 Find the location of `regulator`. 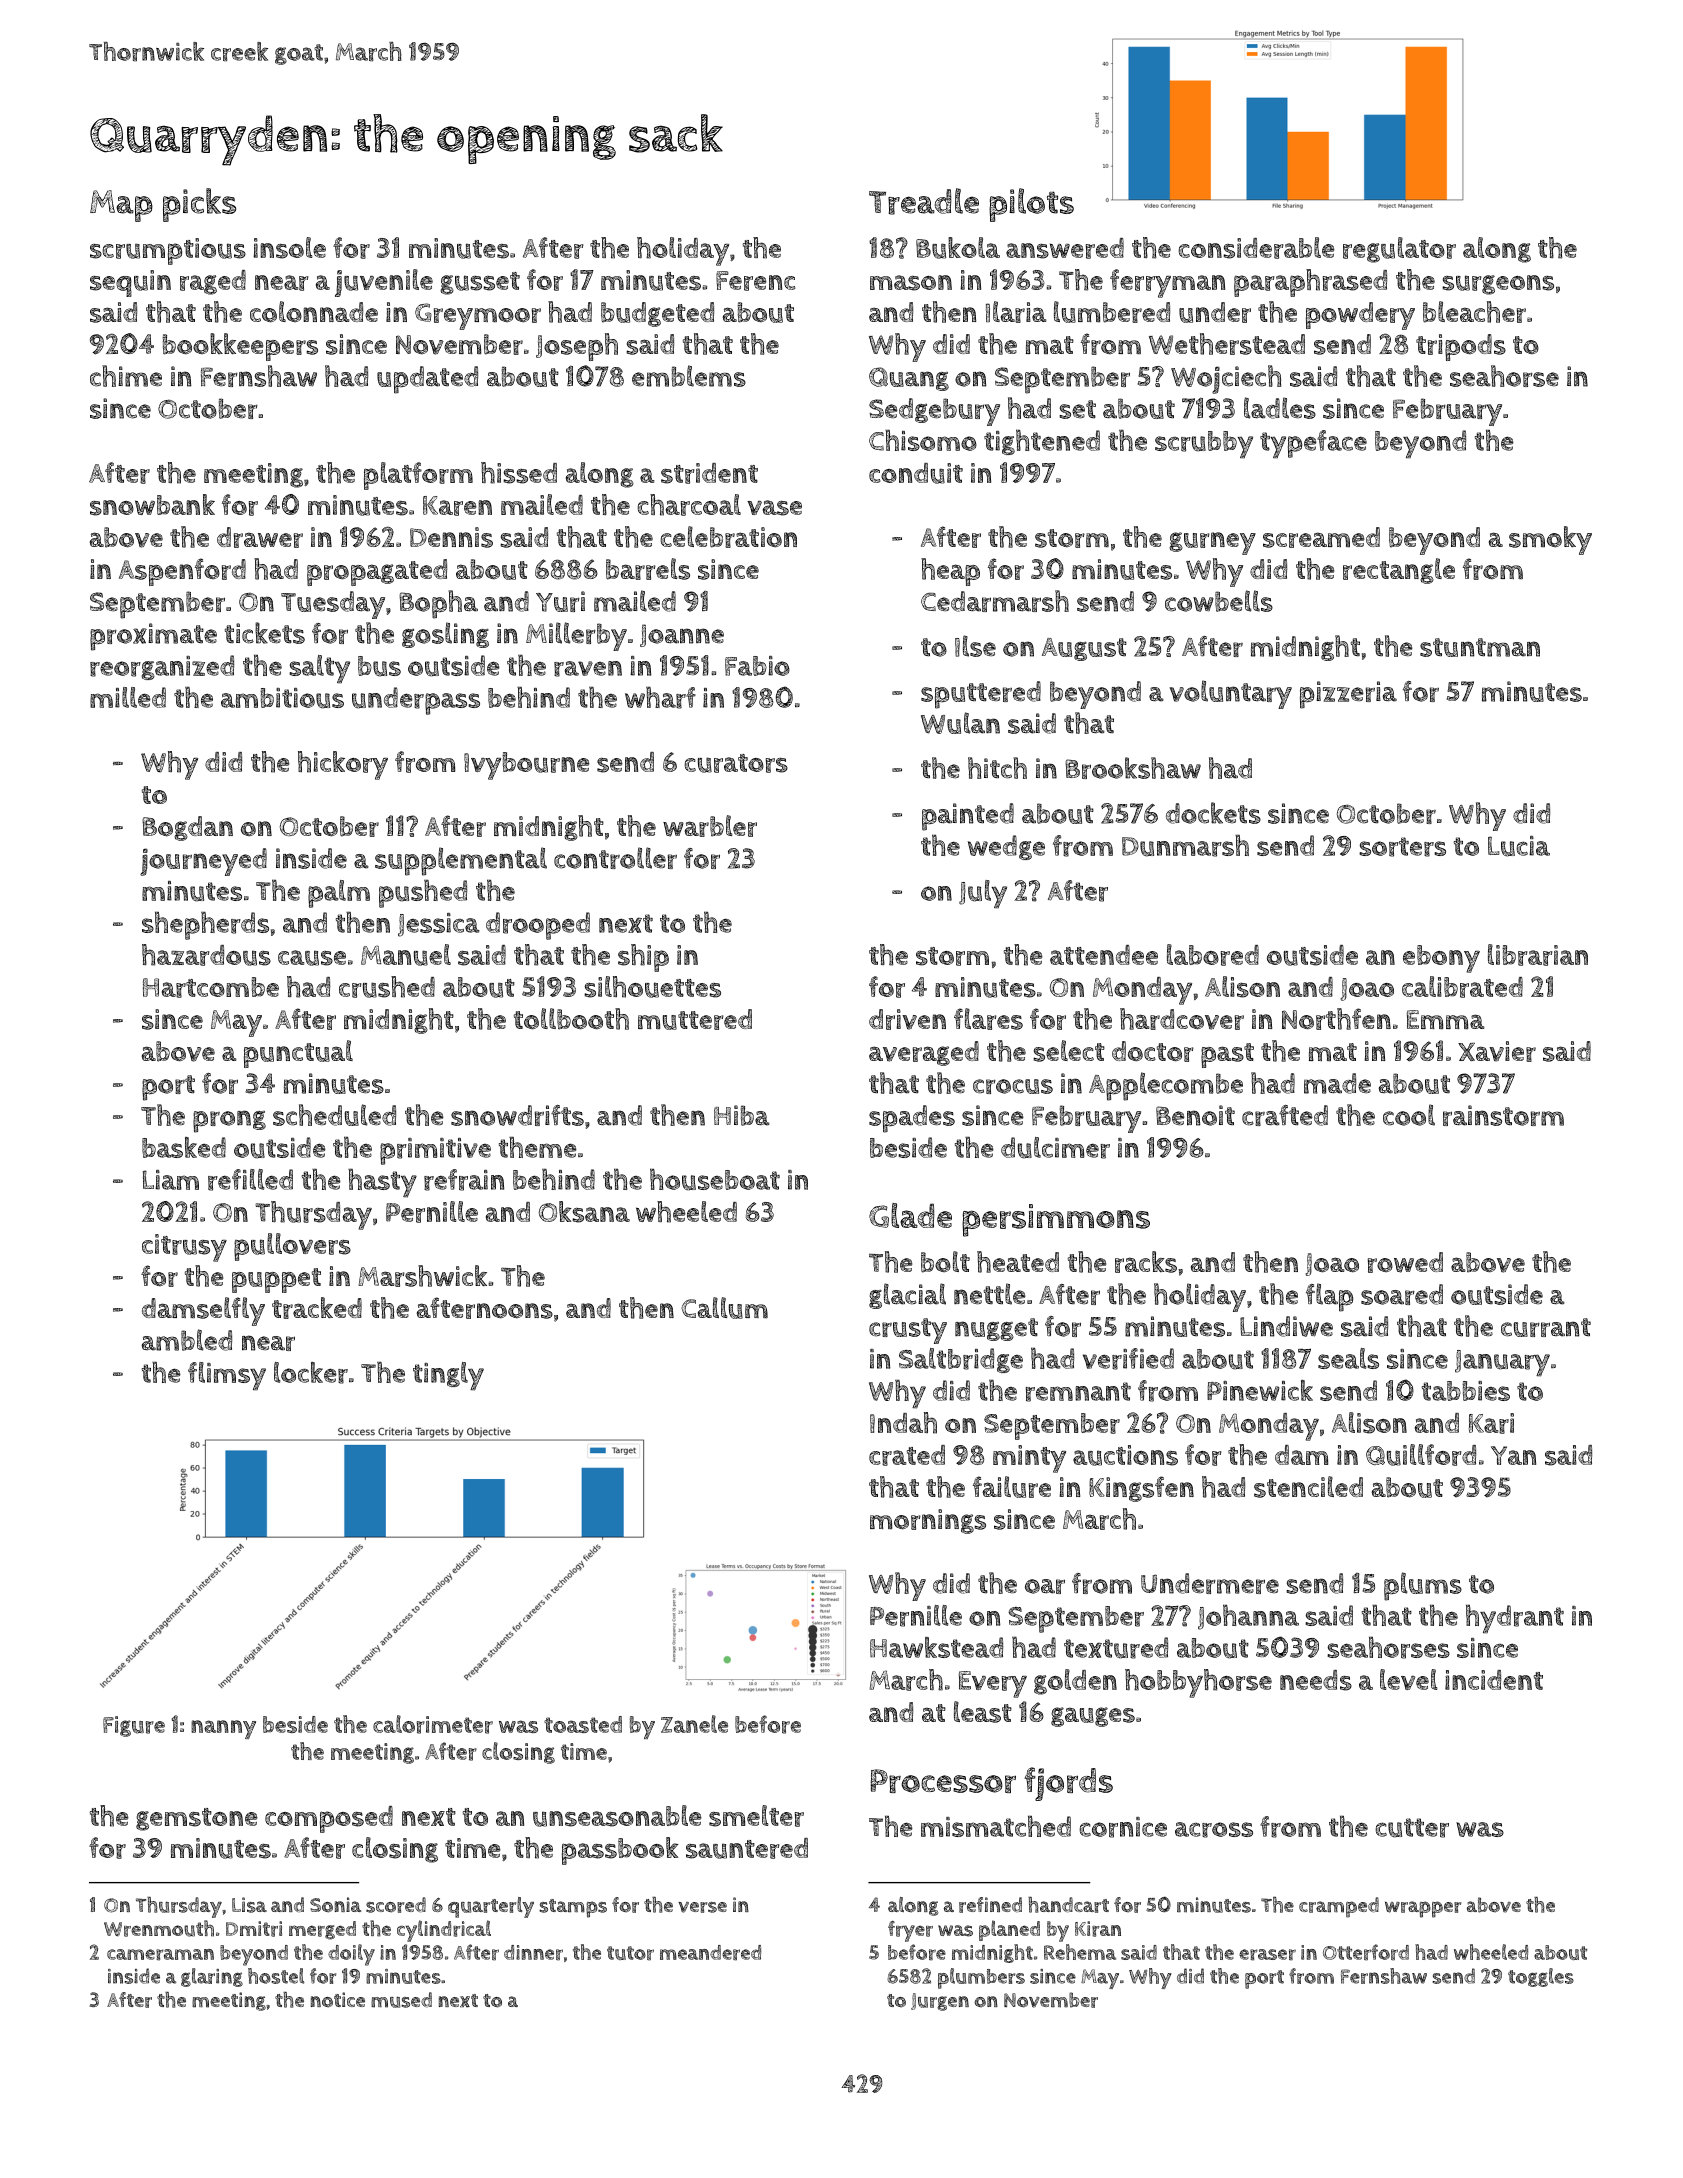

regulator is located at coordinates (1399, 250).
